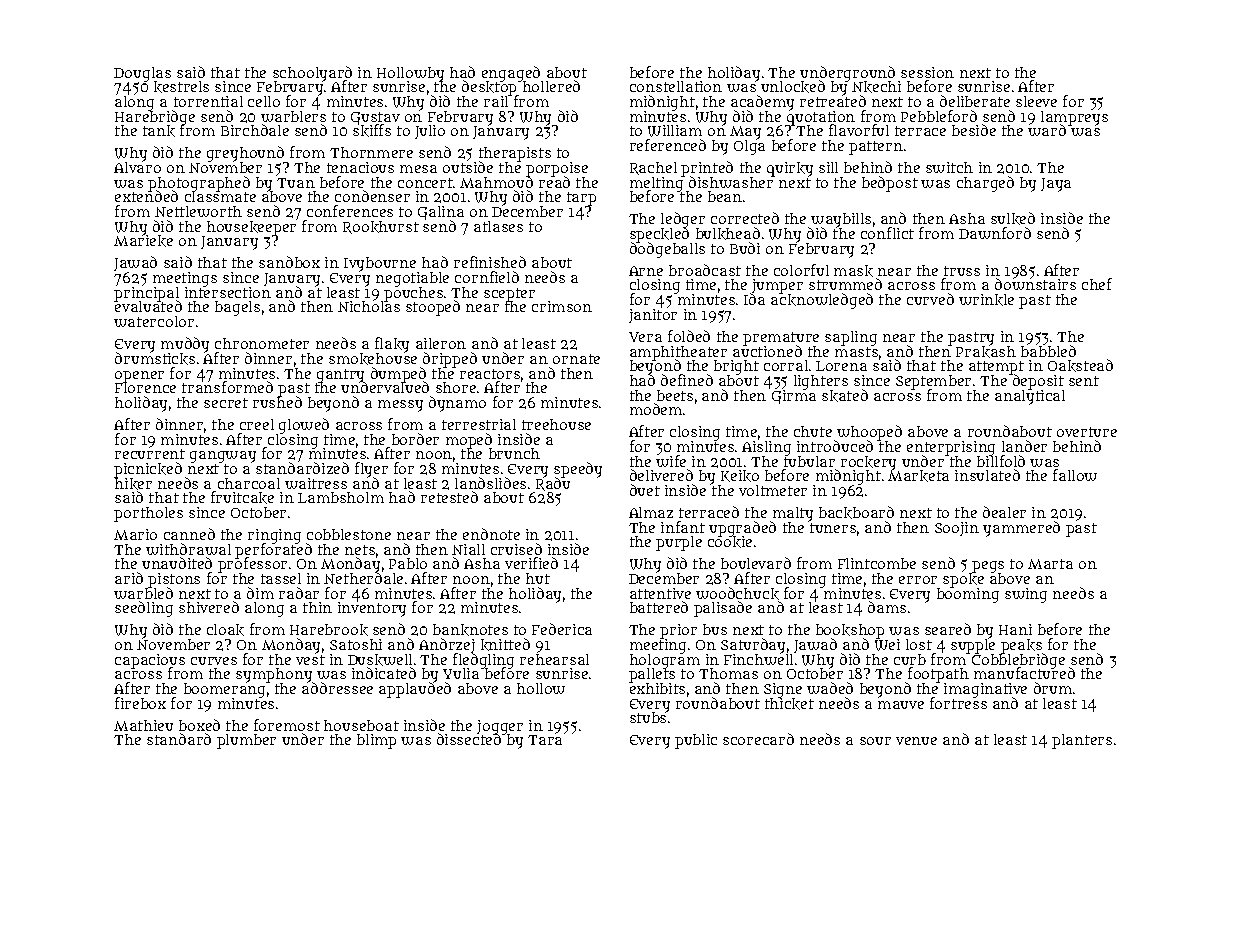  What do you see at coordinates (887, 233) in the screenshot?
I see `conflict` at bounding box center [887, 233].
